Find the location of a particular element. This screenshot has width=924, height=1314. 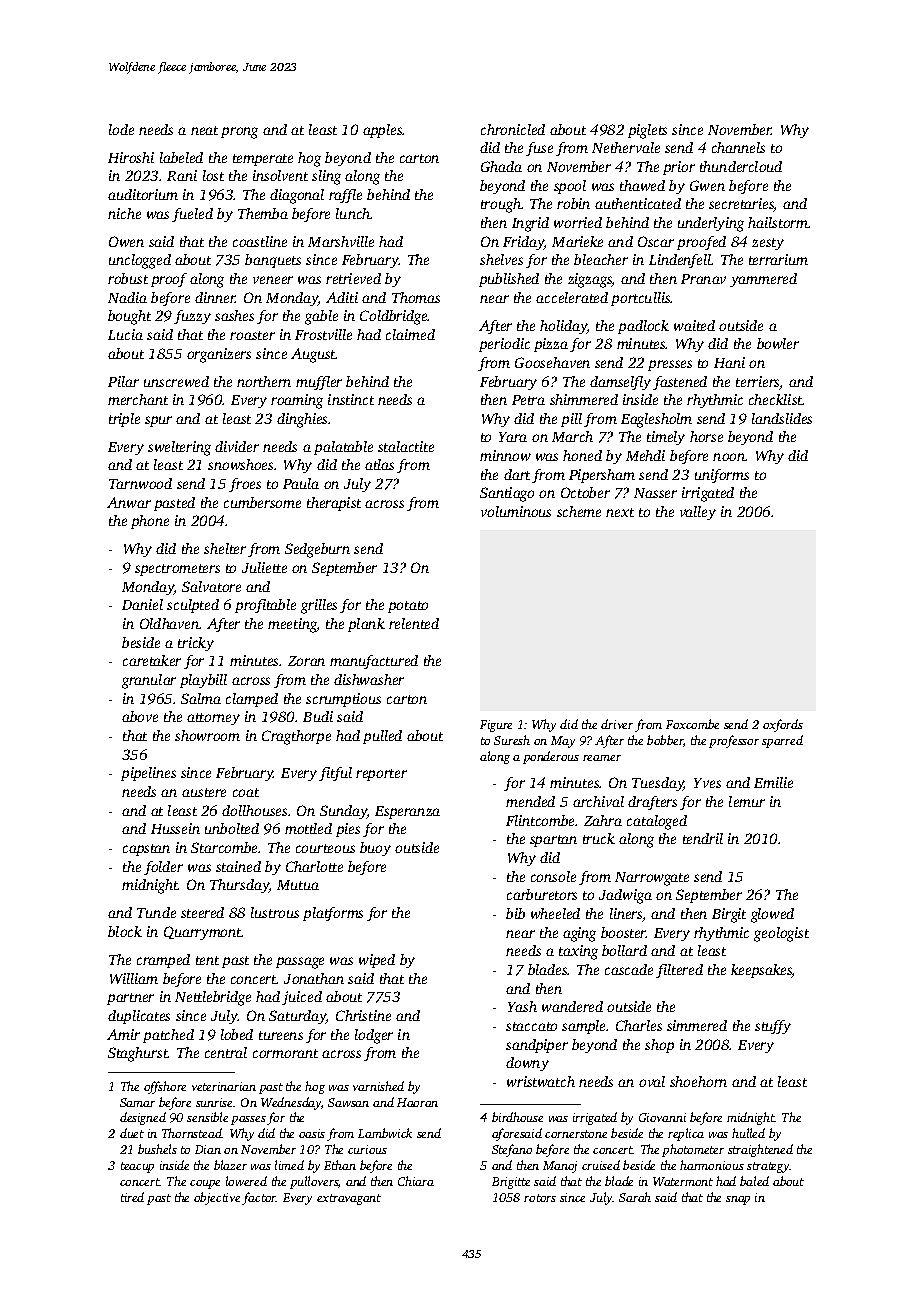

oxfords is located at coordinates (783, 725).
